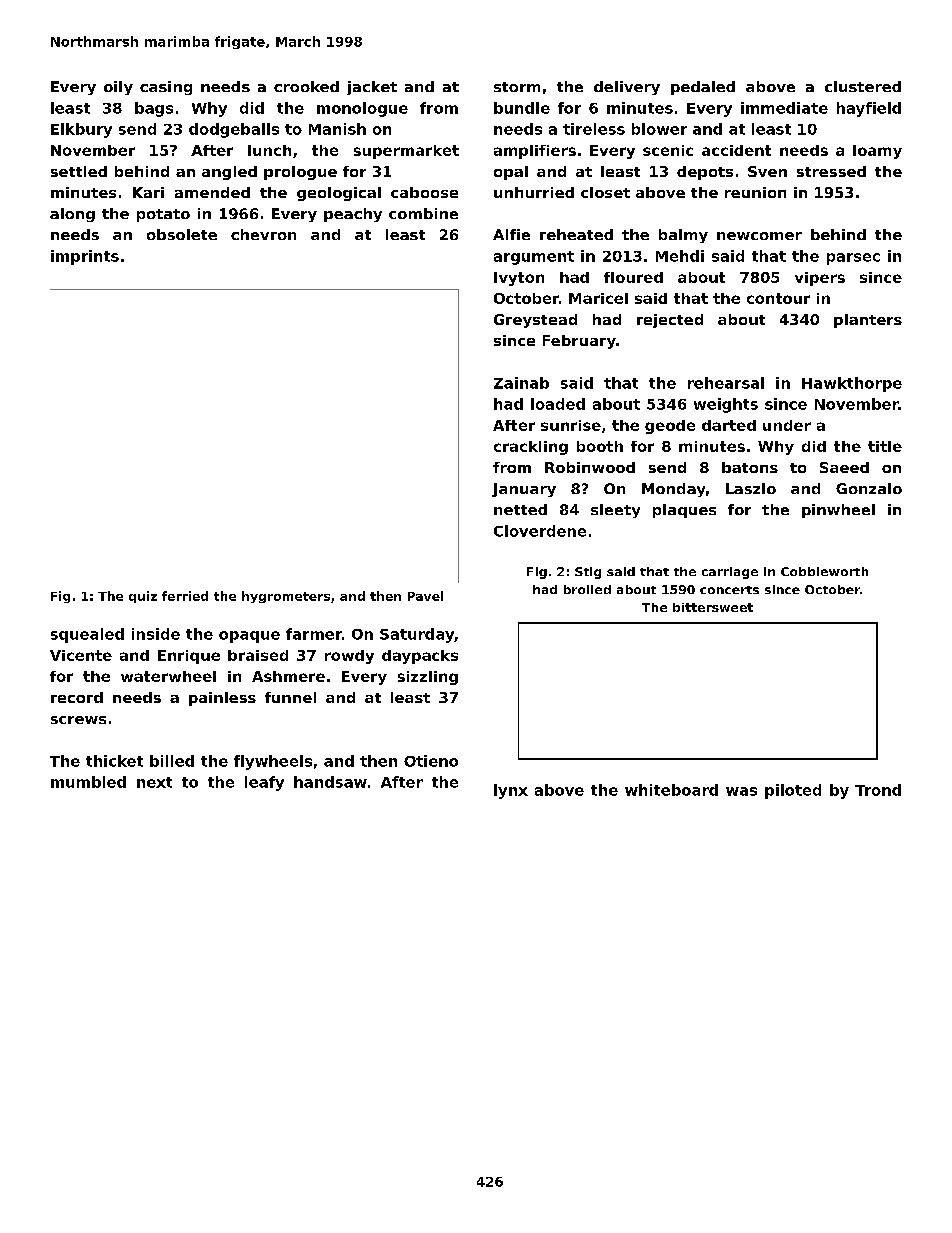 The image size is (952, 1233). What do you see at coordinates (863, 86) in the screenshot?
I see `clustered` at bounding box center [863, 86].
